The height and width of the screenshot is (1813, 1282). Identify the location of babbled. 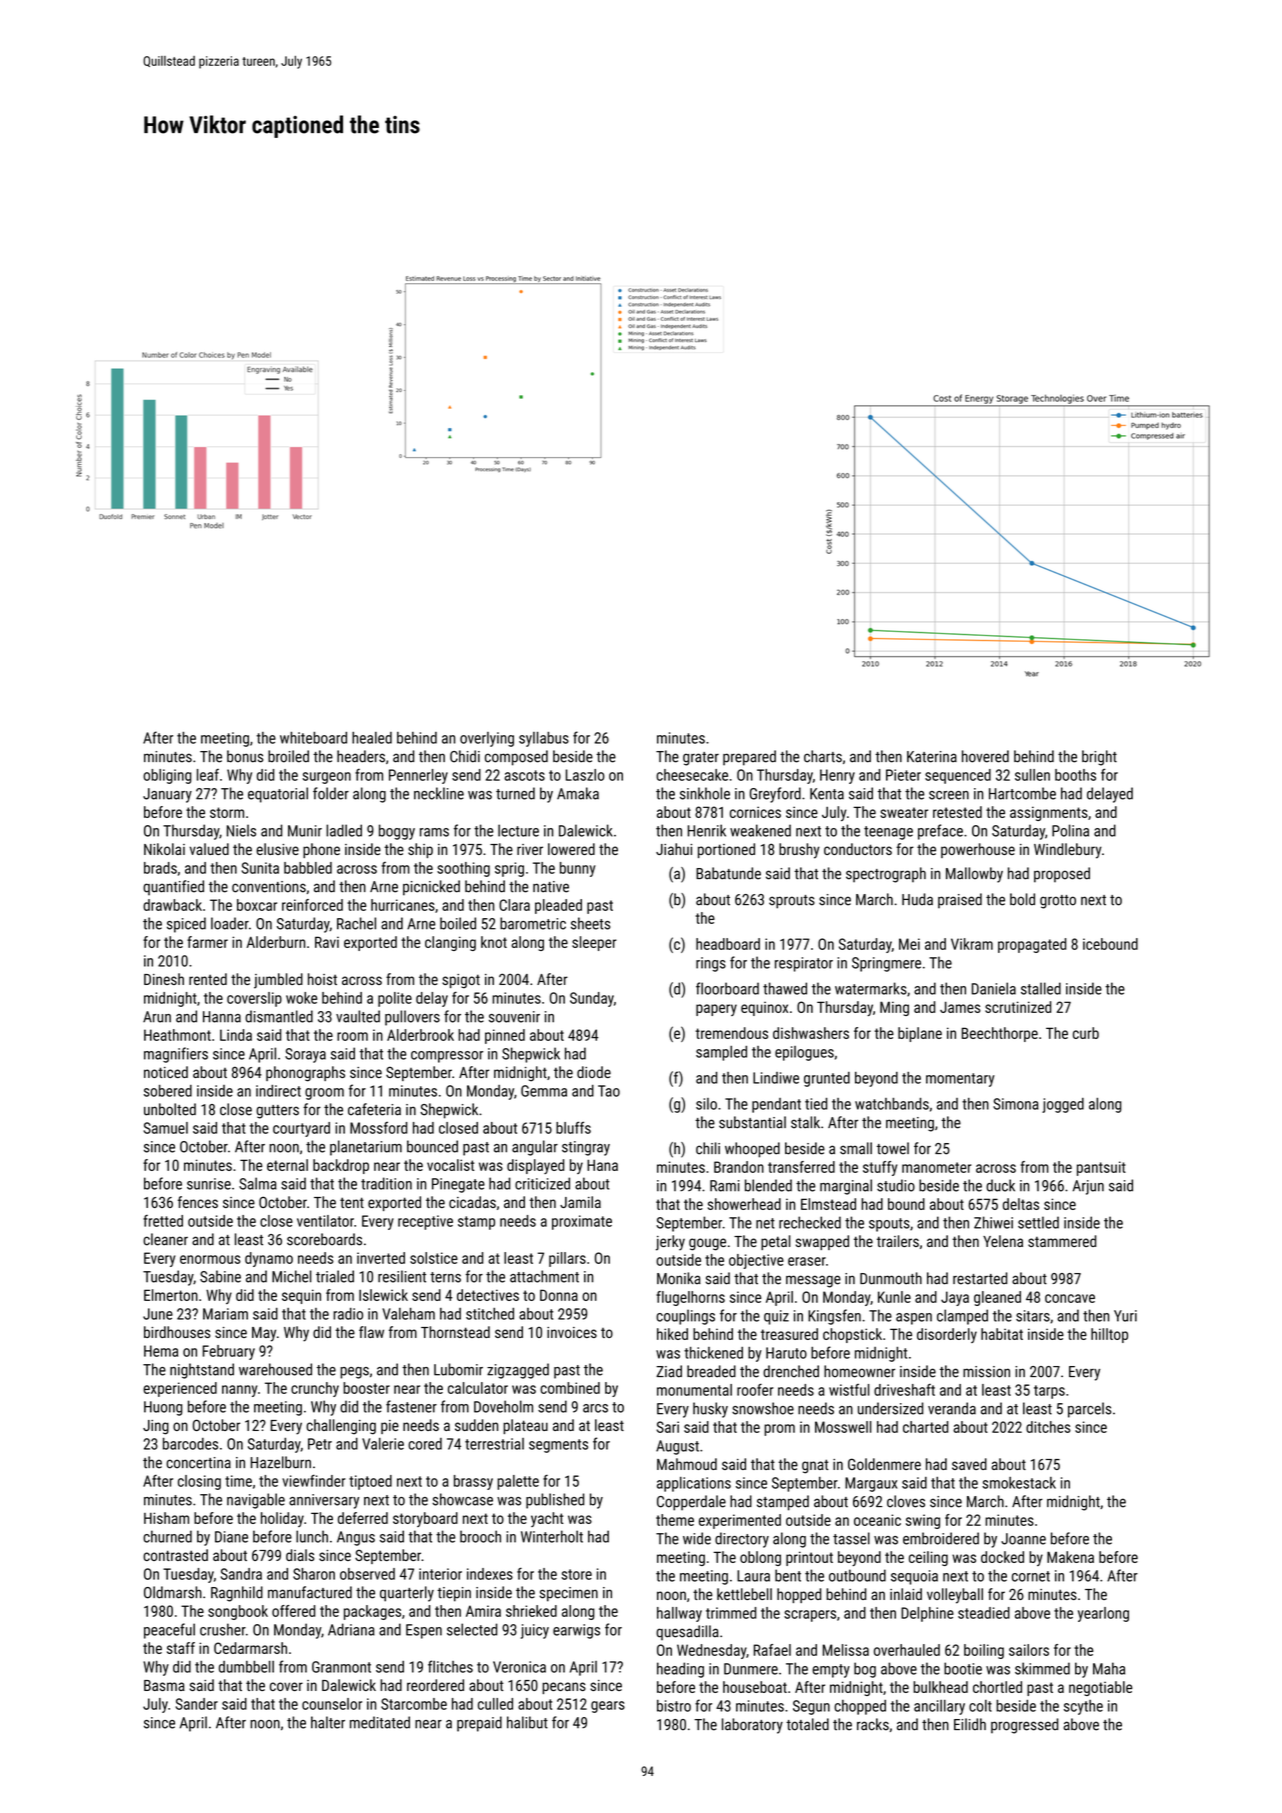
(308, 868).
